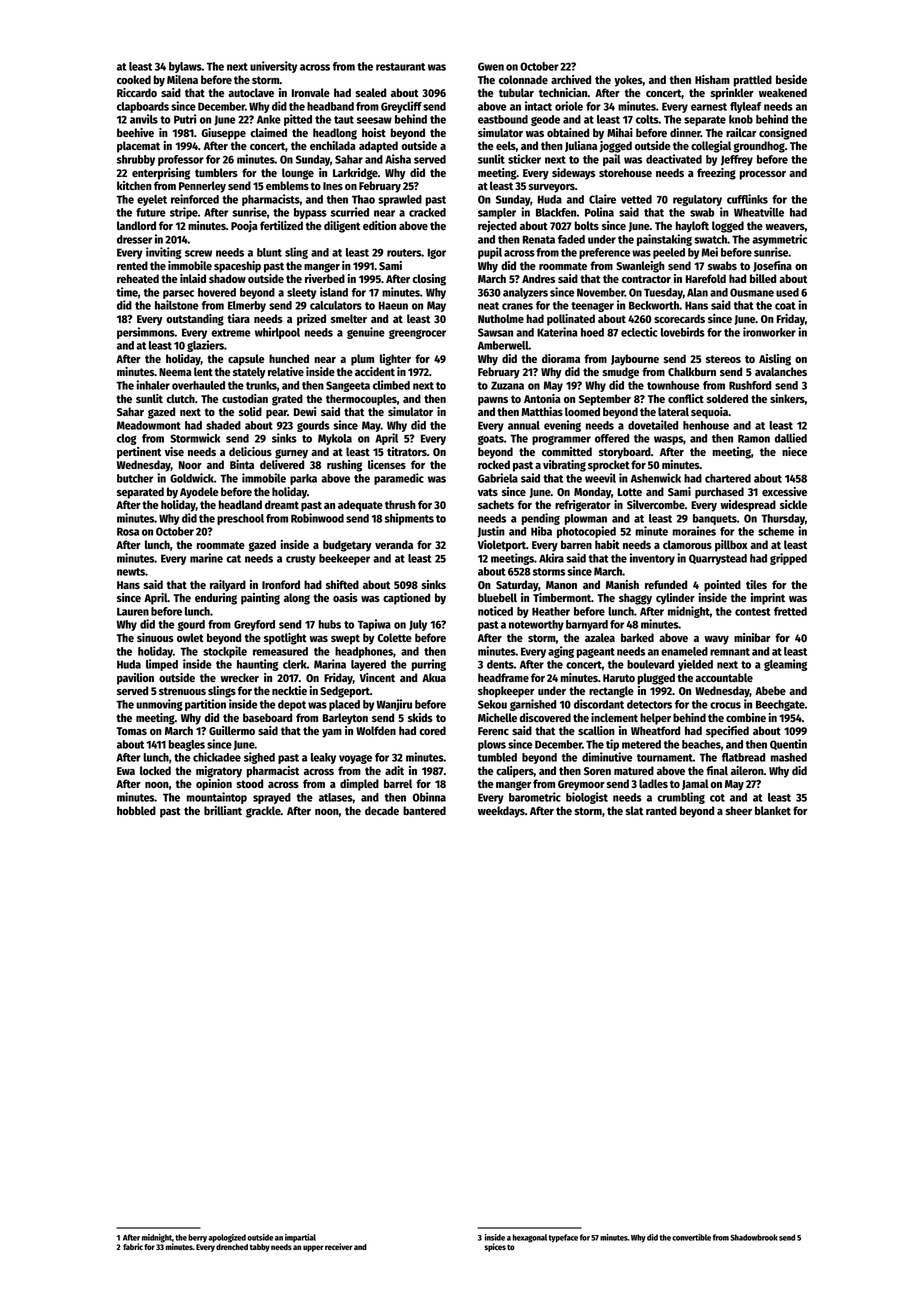 The height and width of the screenshot is (1308, 924). Describe the element at coordinates (136, 810) in the screenshot. I see `hobbled` at that location.
